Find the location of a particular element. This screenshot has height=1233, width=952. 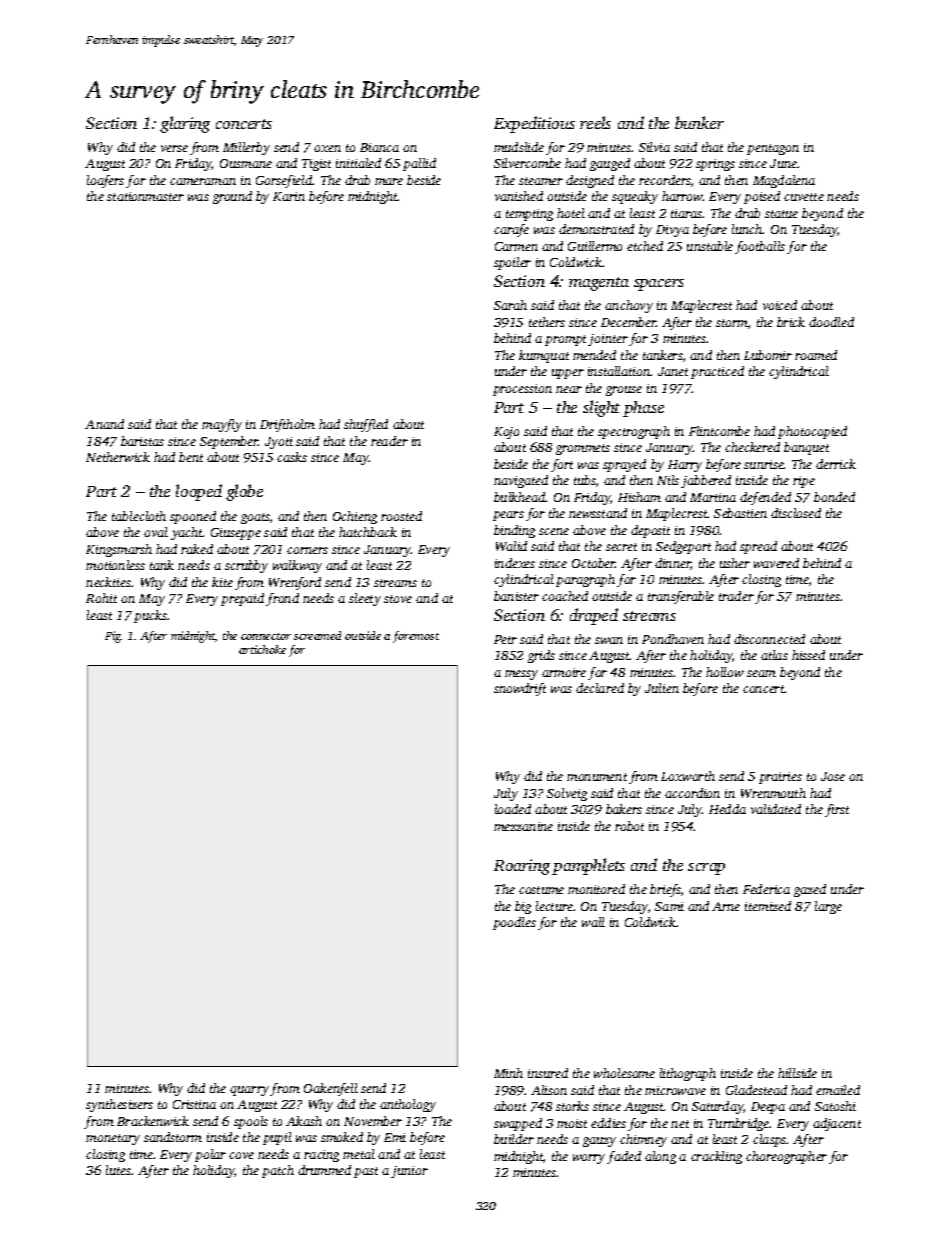

pupil is located at coordinates (277, 1138).
